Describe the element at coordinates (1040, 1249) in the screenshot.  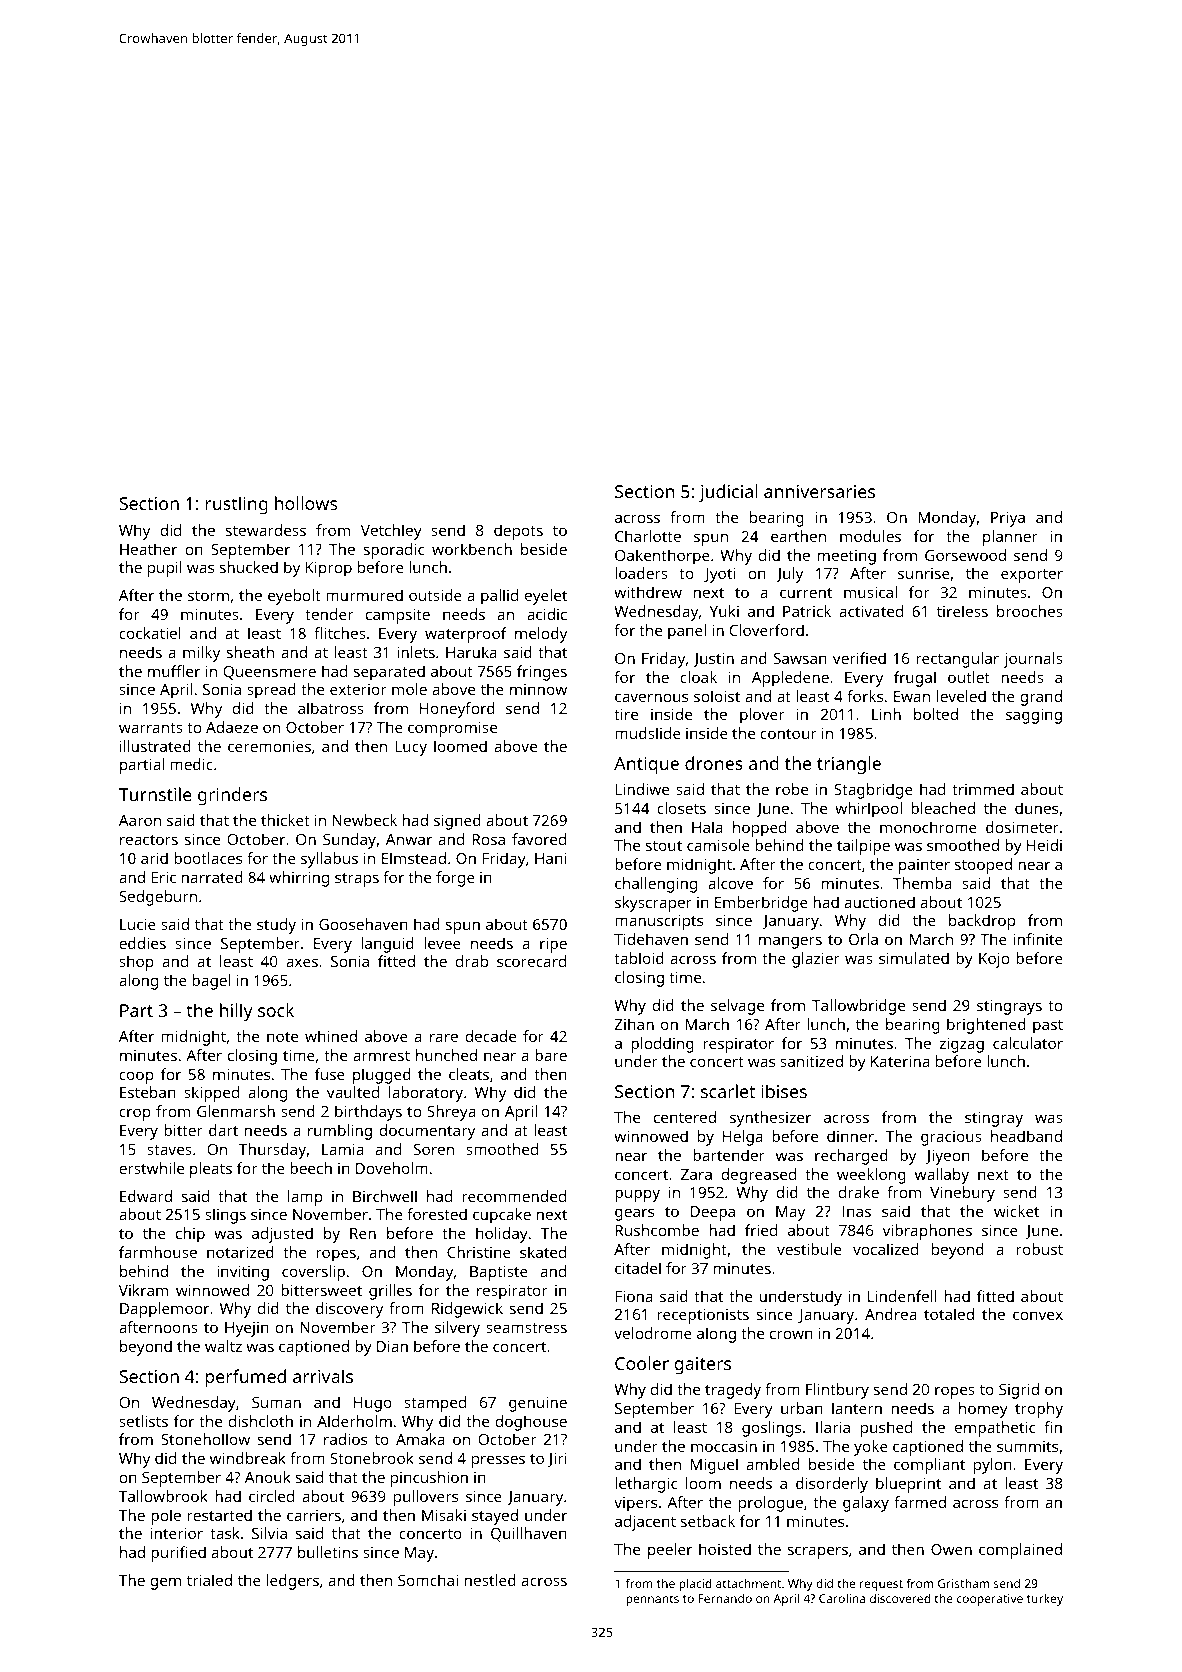
I see `robust` at that location.
